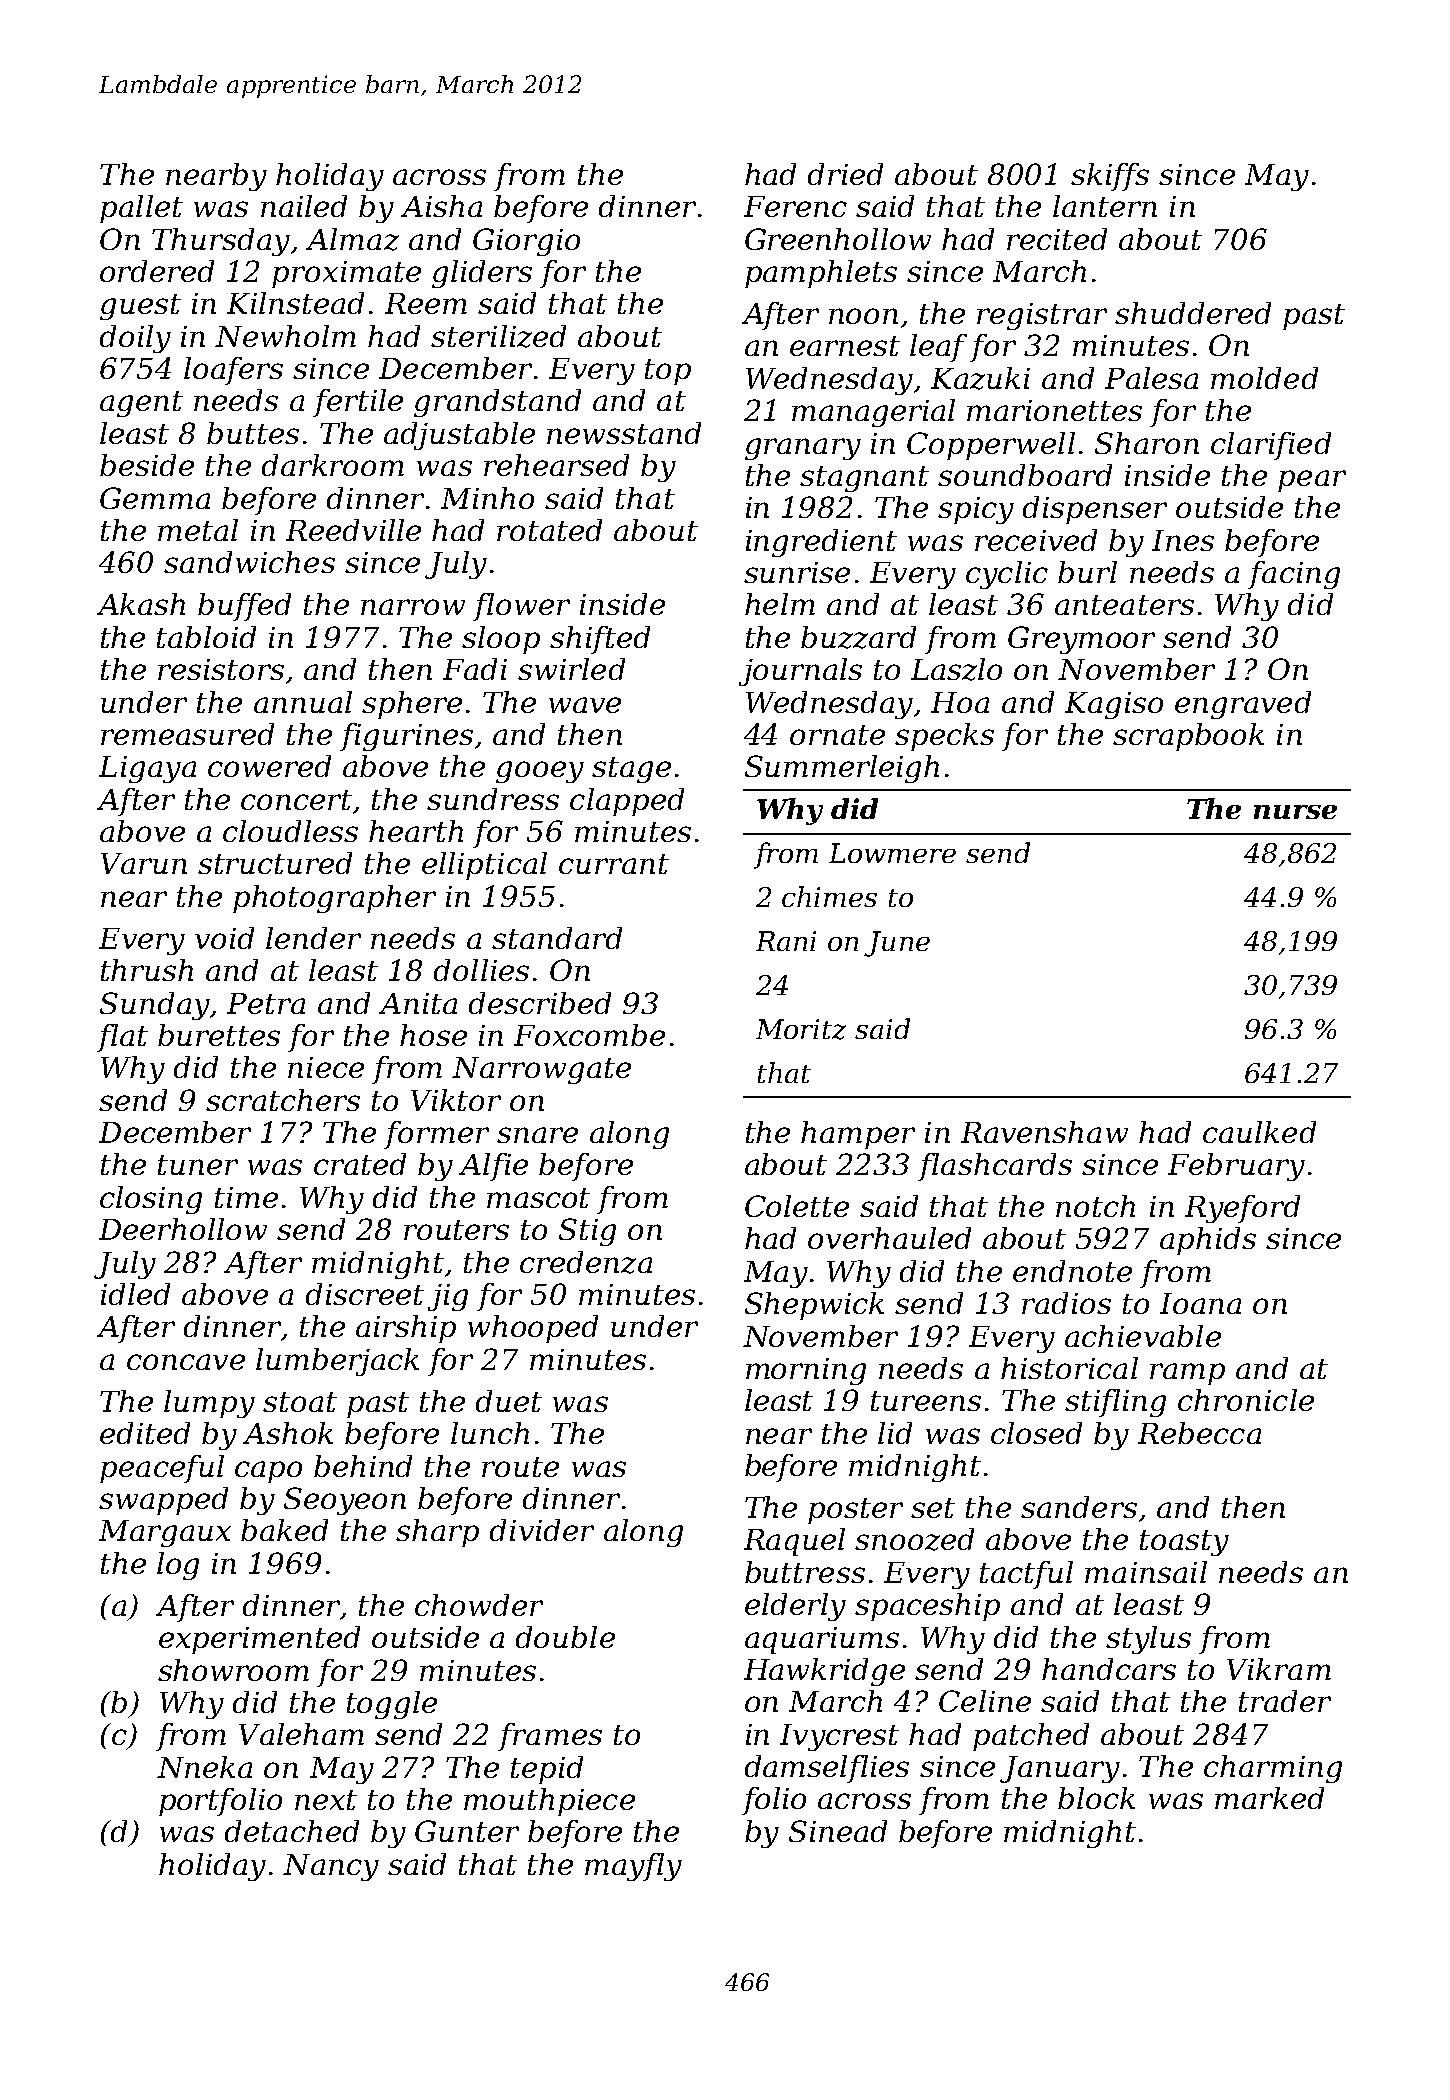 This page has width=1450, height=2100. What do you see at coordinates (183, 1229) in the page?
I see `Deerhollow` at bounding box center [183, 1229].
